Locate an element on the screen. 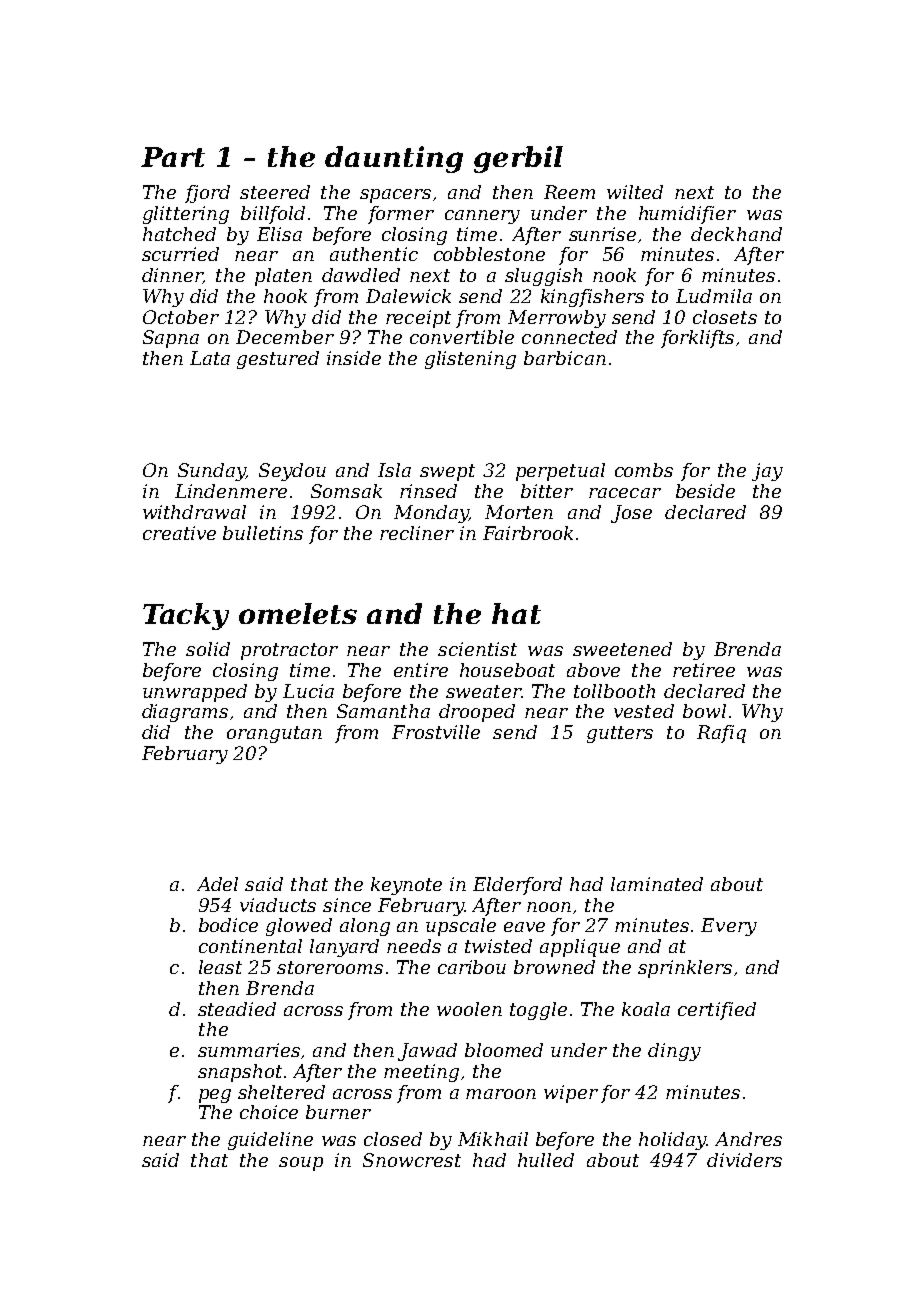 This screenshot has width=924, height=1314. diagrams is located at coordinates (185, 713).
